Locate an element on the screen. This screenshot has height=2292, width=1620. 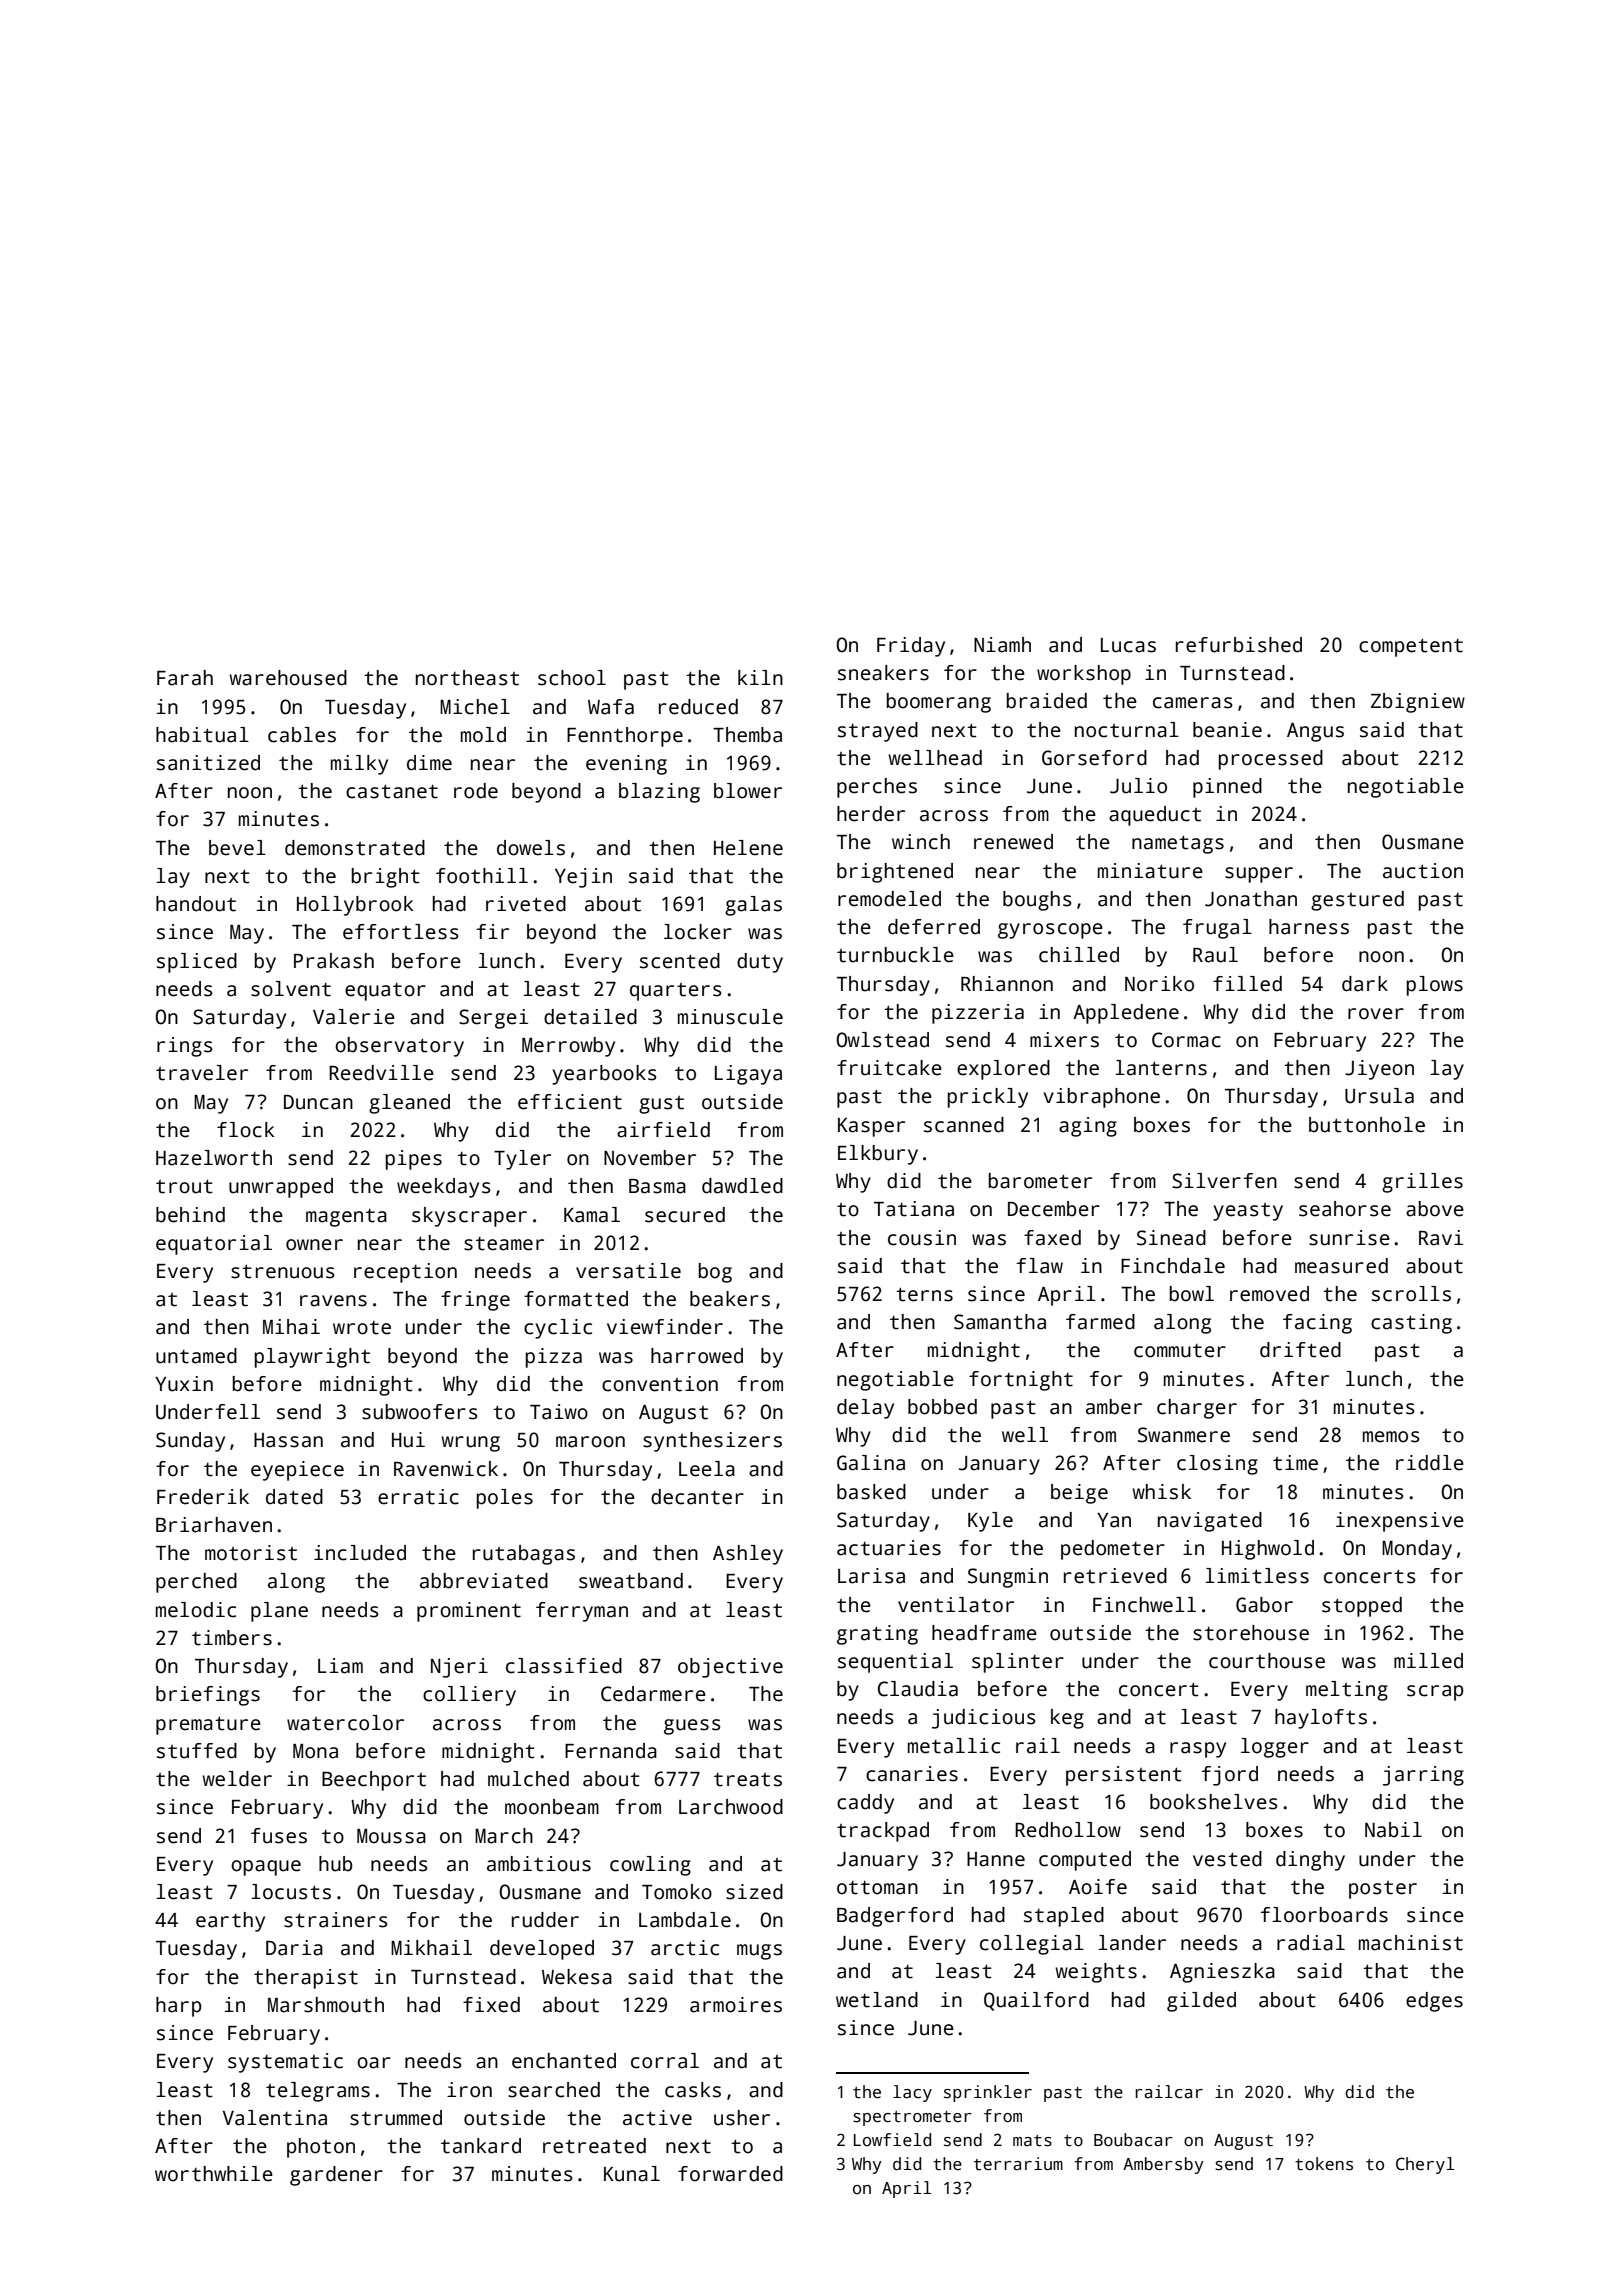
sized is located at coordinates (754, 1892).
